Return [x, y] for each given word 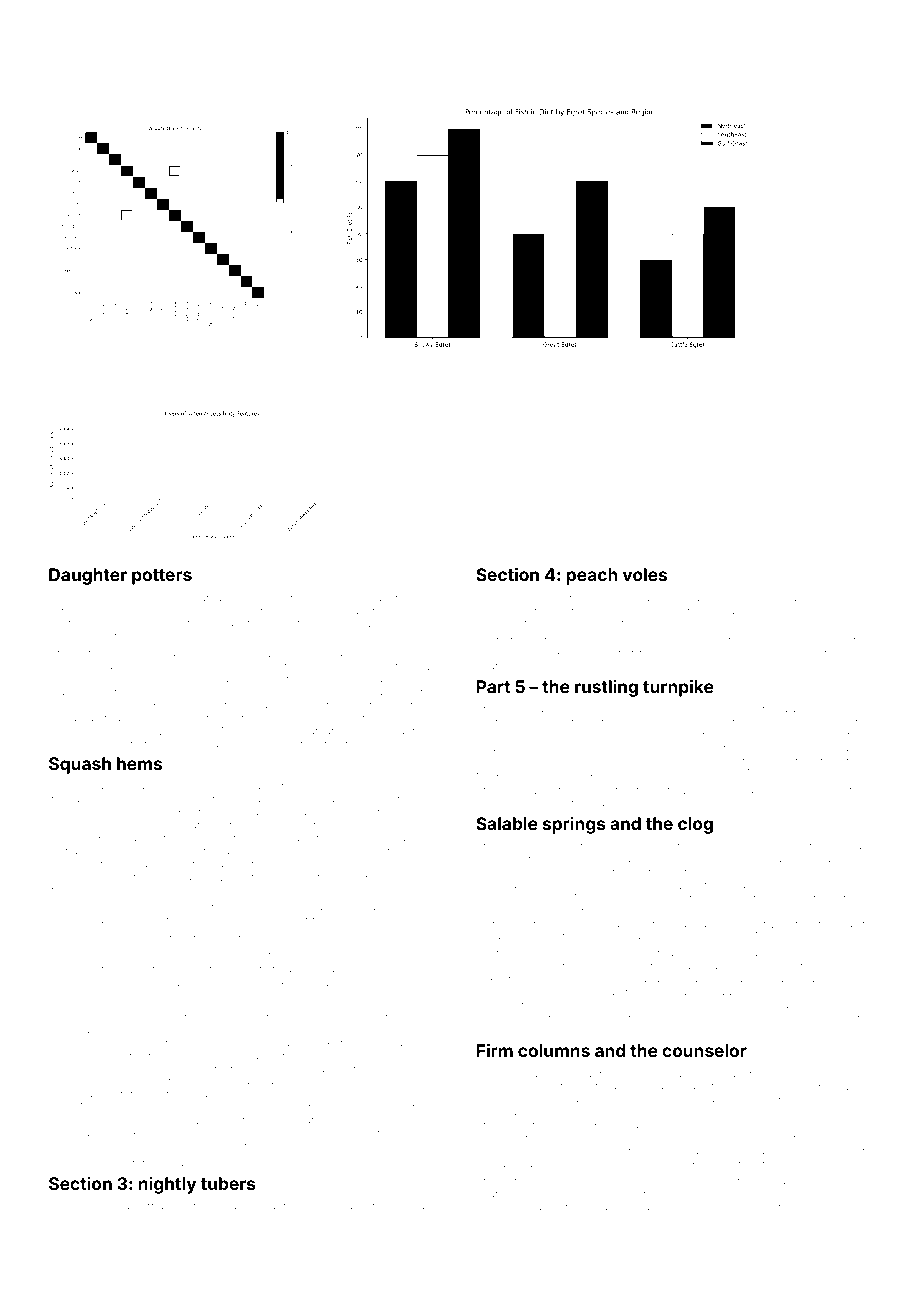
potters [162, 577]
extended [573, 653]
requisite [853, 612]
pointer [115, 1044]
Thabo [96, 950]
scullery [638, 1113]
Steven [160, 717]
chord [564, 1099]
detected [392, 987]
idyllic [790, 980]
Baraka [324, 1205]
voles [645, 574]
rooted [525, 1207]
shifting [857, 599]
